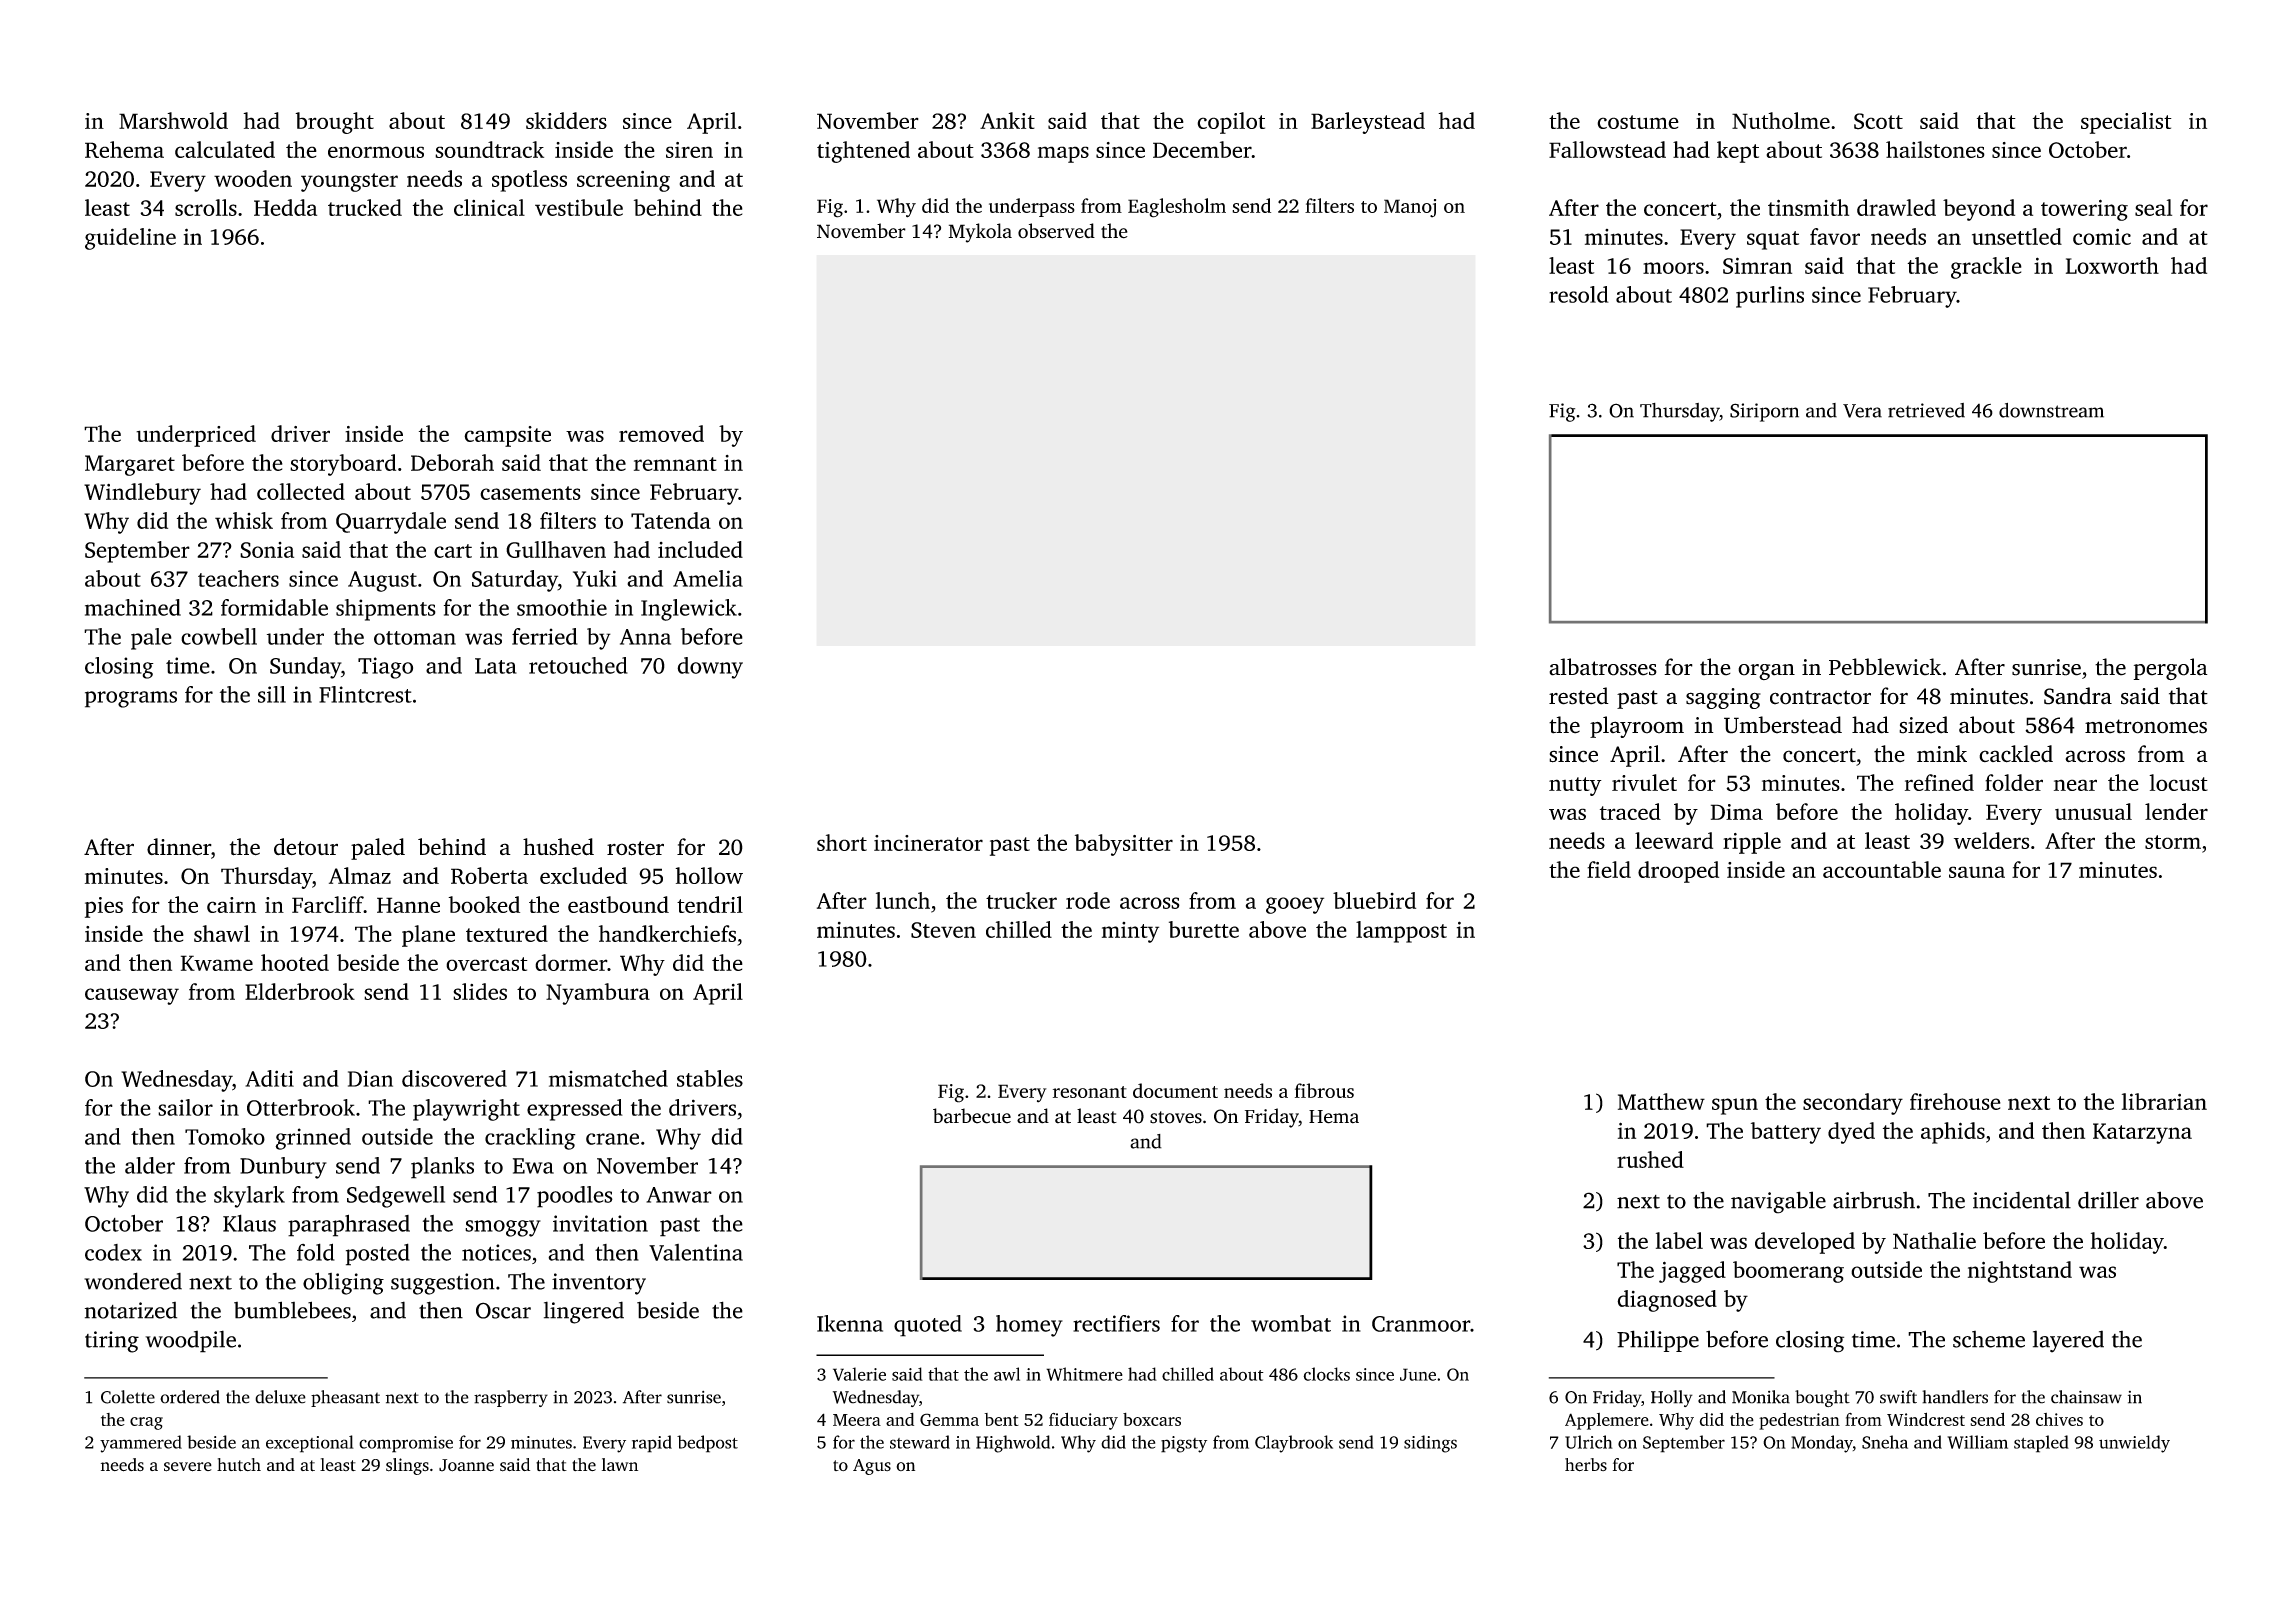 The width and height of the screenshot is (2292, 1620). I want to click on herbs, so click(1586, 1465).
